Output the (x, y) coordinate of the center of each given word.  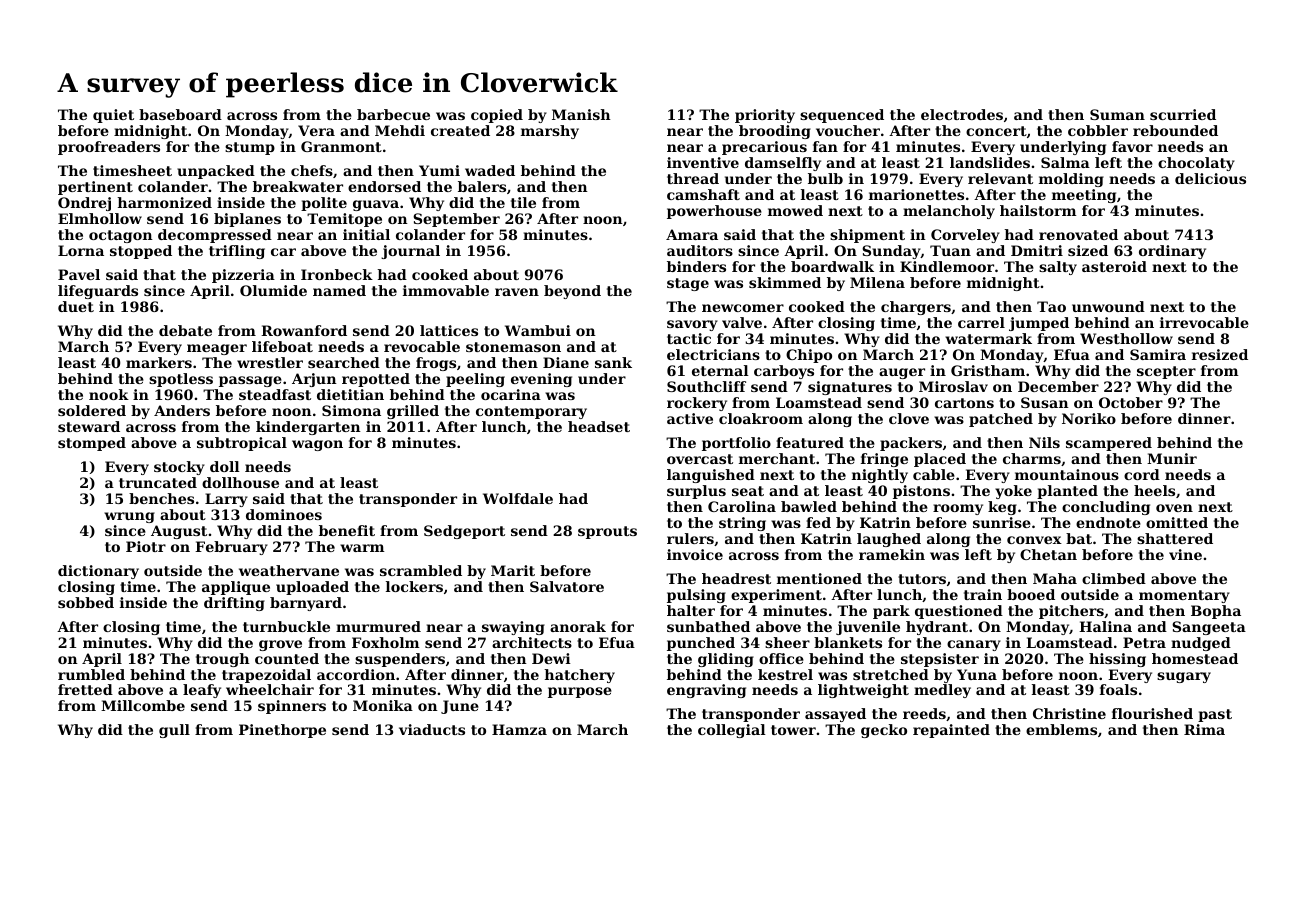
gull (174, 731)
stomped (92, 444)
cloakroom (761, 418)
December (1058, 386)
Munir (1172, 458)
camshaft (703, 194)
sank (613, 362)
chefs (312, 170)
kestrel (785, 674)
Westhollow (1126, 338)
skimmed (785, 282)
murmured (378, 626)
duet (76, 306)
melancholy (949, 212)
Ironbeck (337, 274)
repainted (951, 731)
